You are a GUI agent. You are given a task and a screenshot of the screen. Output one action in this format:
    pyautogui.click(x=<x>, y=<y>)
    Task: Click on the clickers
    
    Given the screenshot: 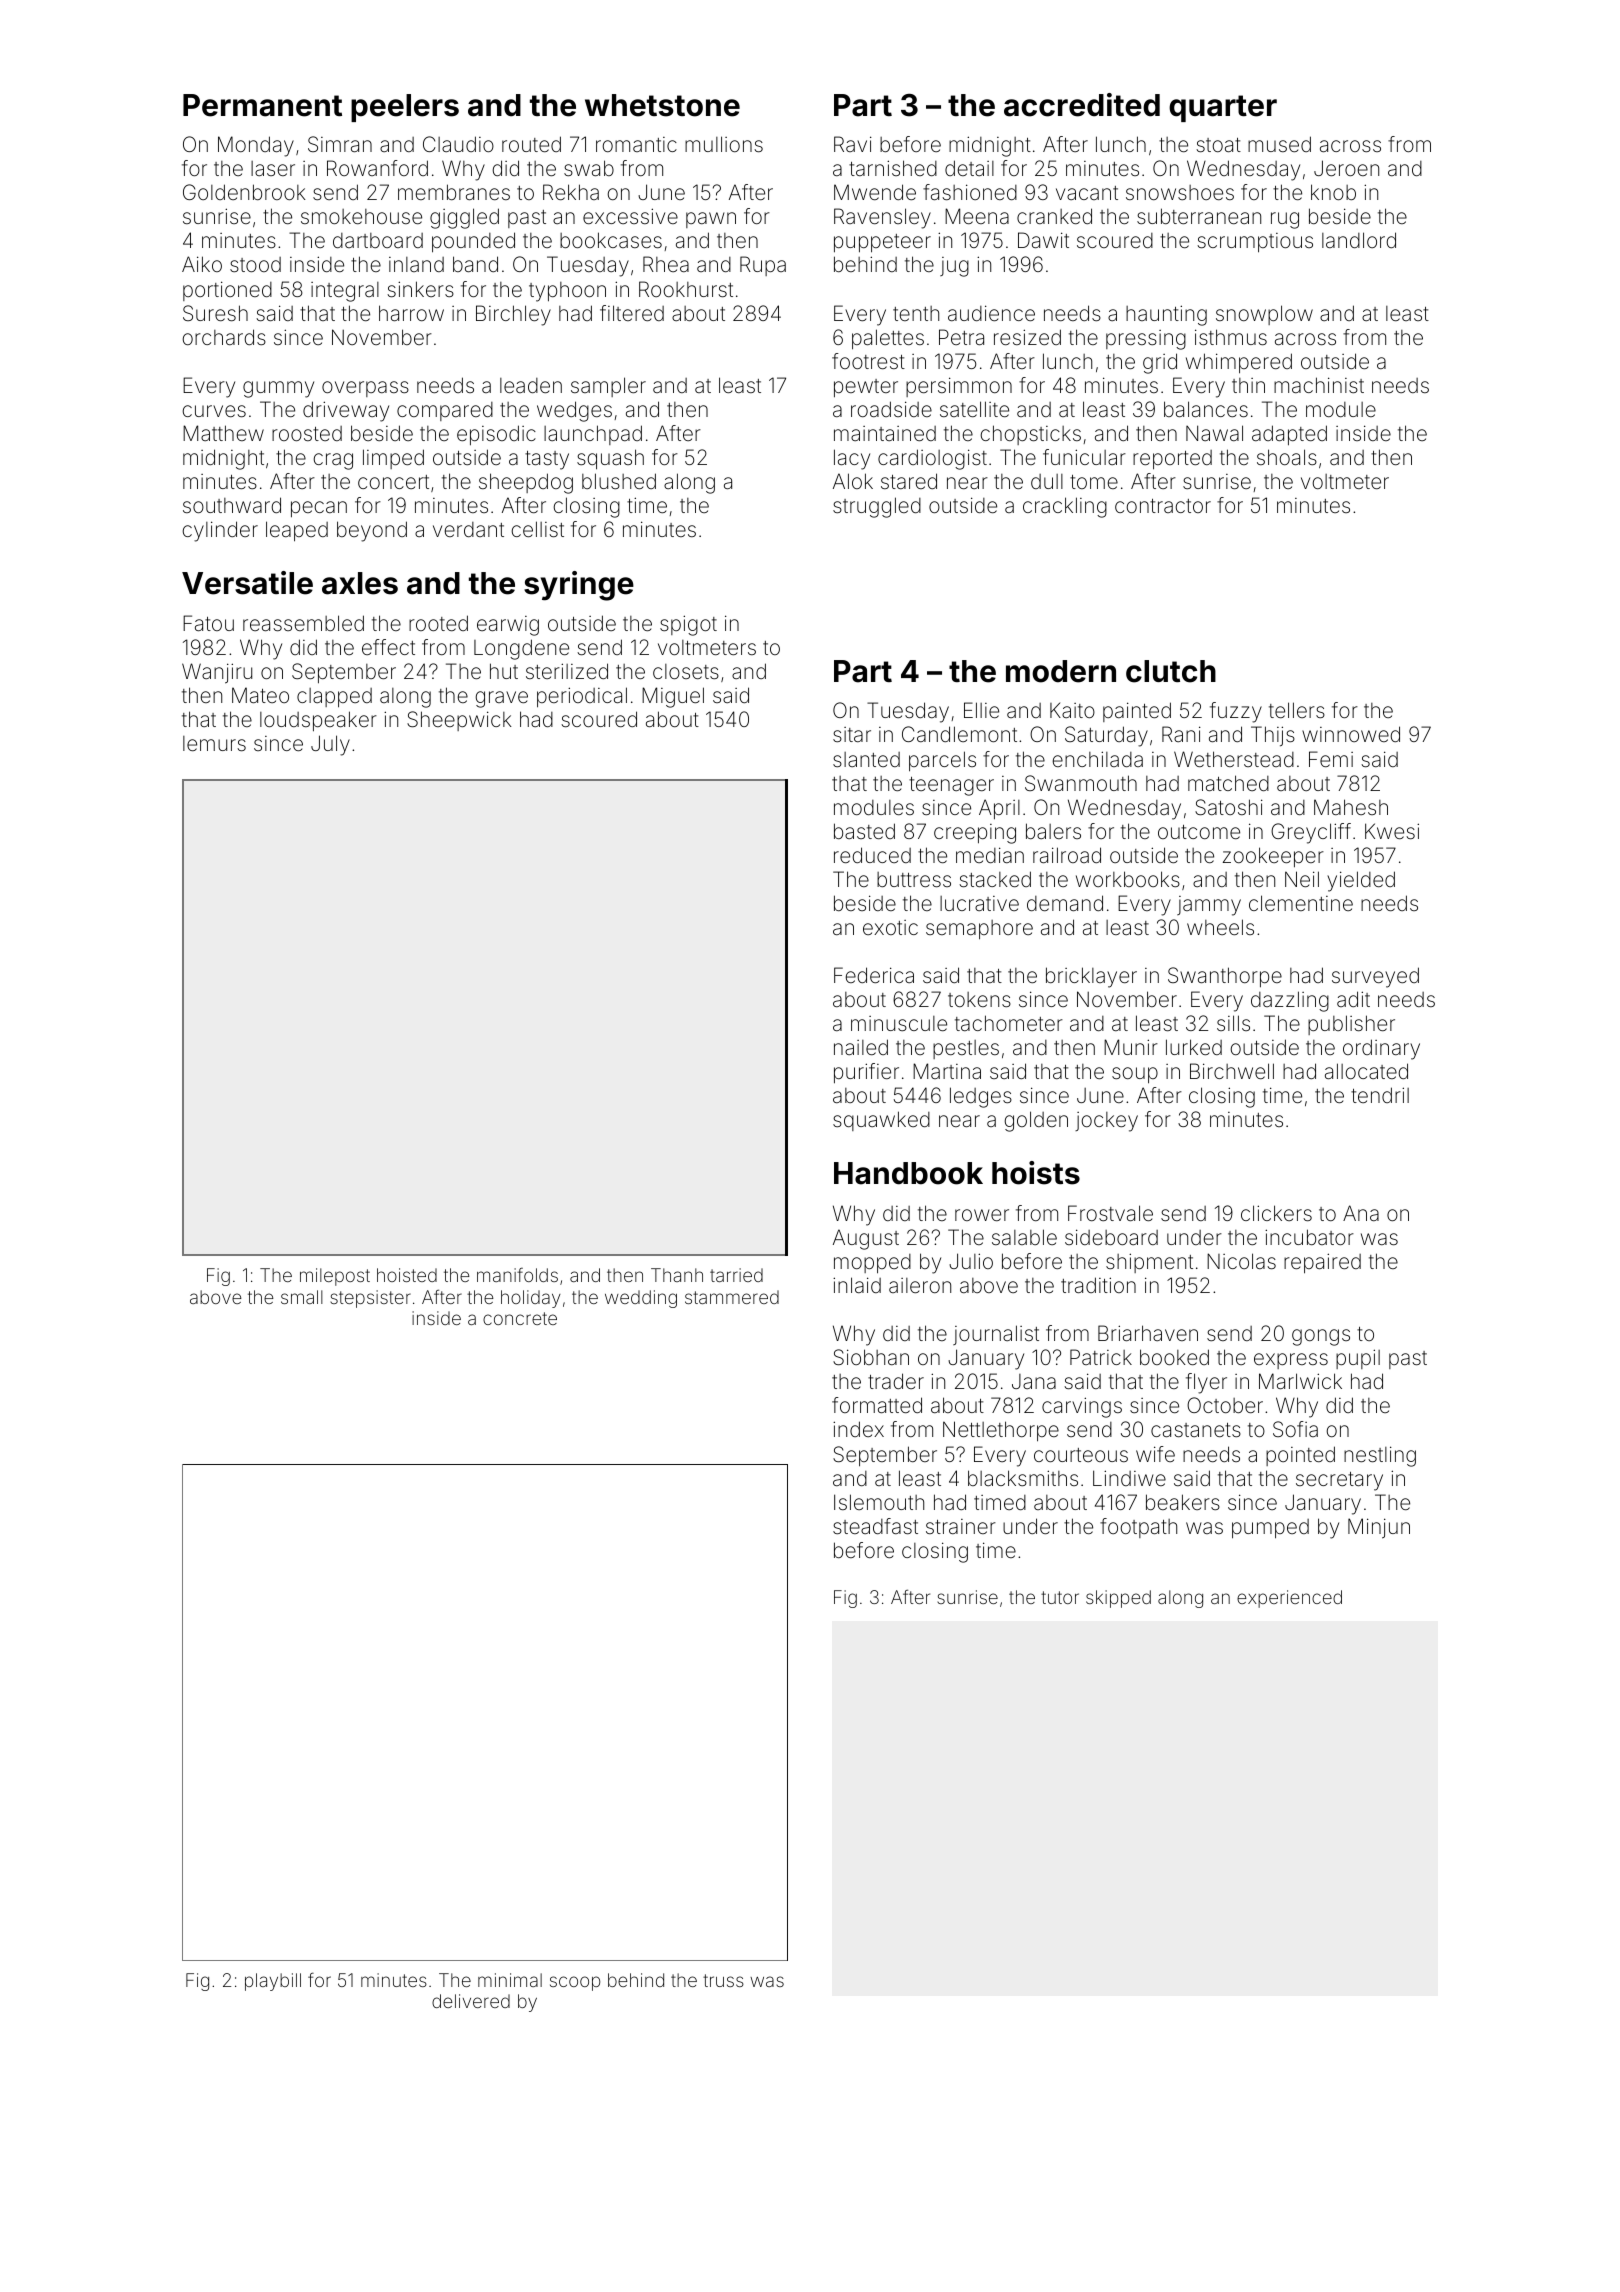 What is the action you would take?
    pyautogui.click(x=1276, y=1213)
